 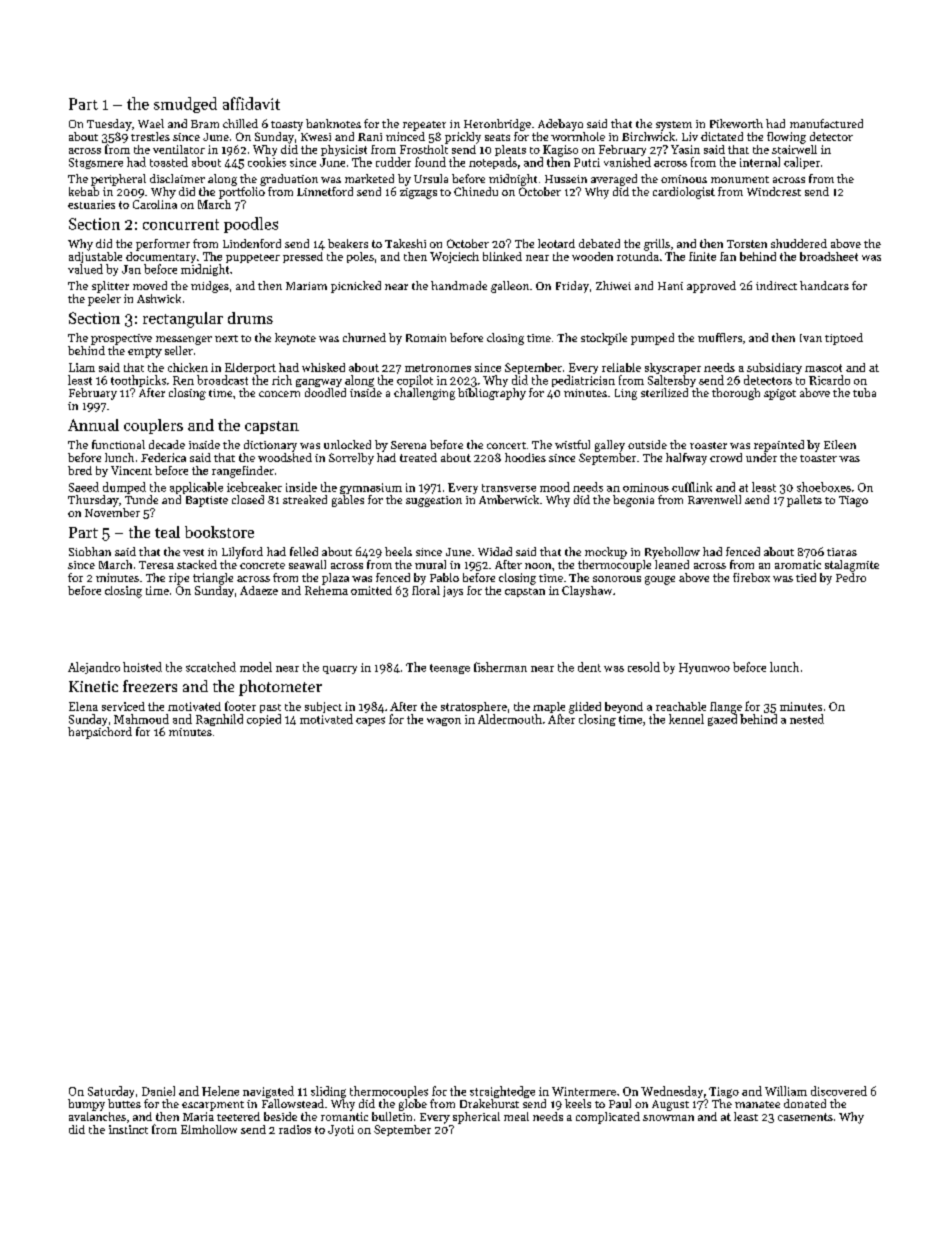 I want to click on Annual, so click(x=93, y=425).
